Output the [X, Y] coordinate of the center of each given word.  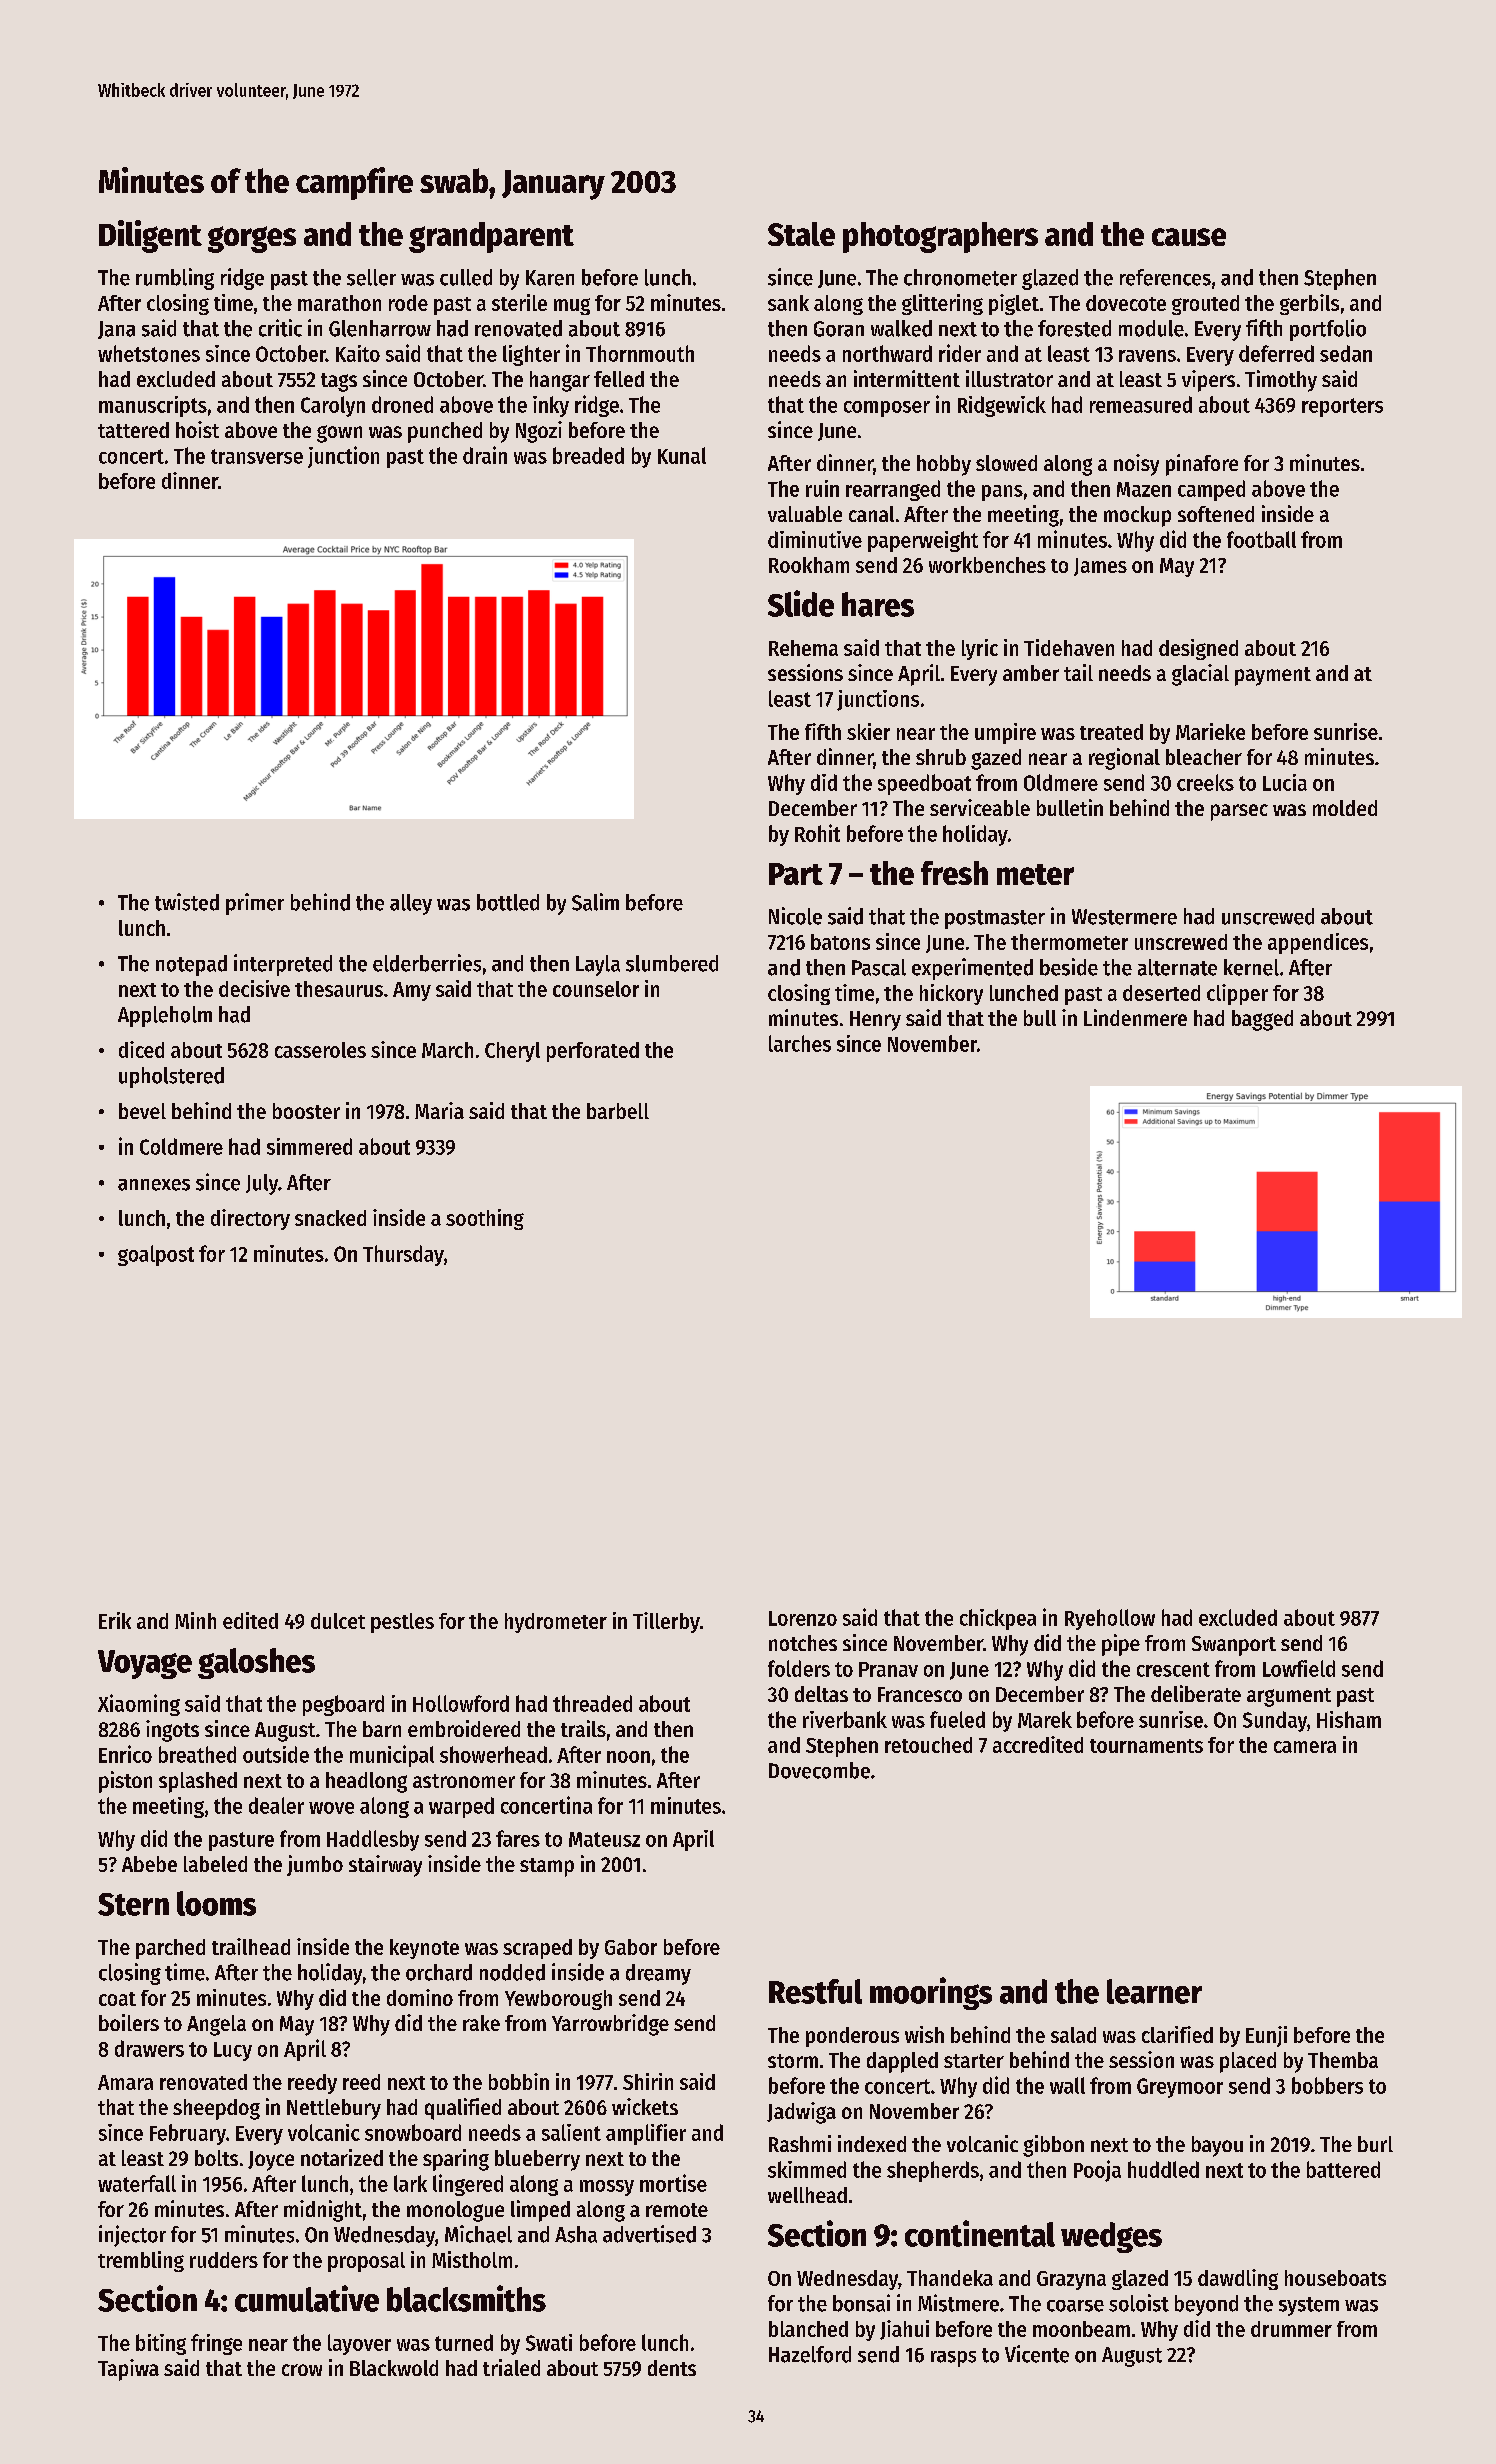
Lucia [1285, 782]
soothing [485, 1219]
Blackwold [394, 2368]
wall [1067, 2085]
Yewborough [558, 2000]
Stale [801, 234]
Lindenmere [1135, 1017]
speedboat [924, 784]
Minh [195, 1620]
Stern [133, 1904]
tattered [133, 430]
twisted [187, 902]
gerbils [1309, 304]
